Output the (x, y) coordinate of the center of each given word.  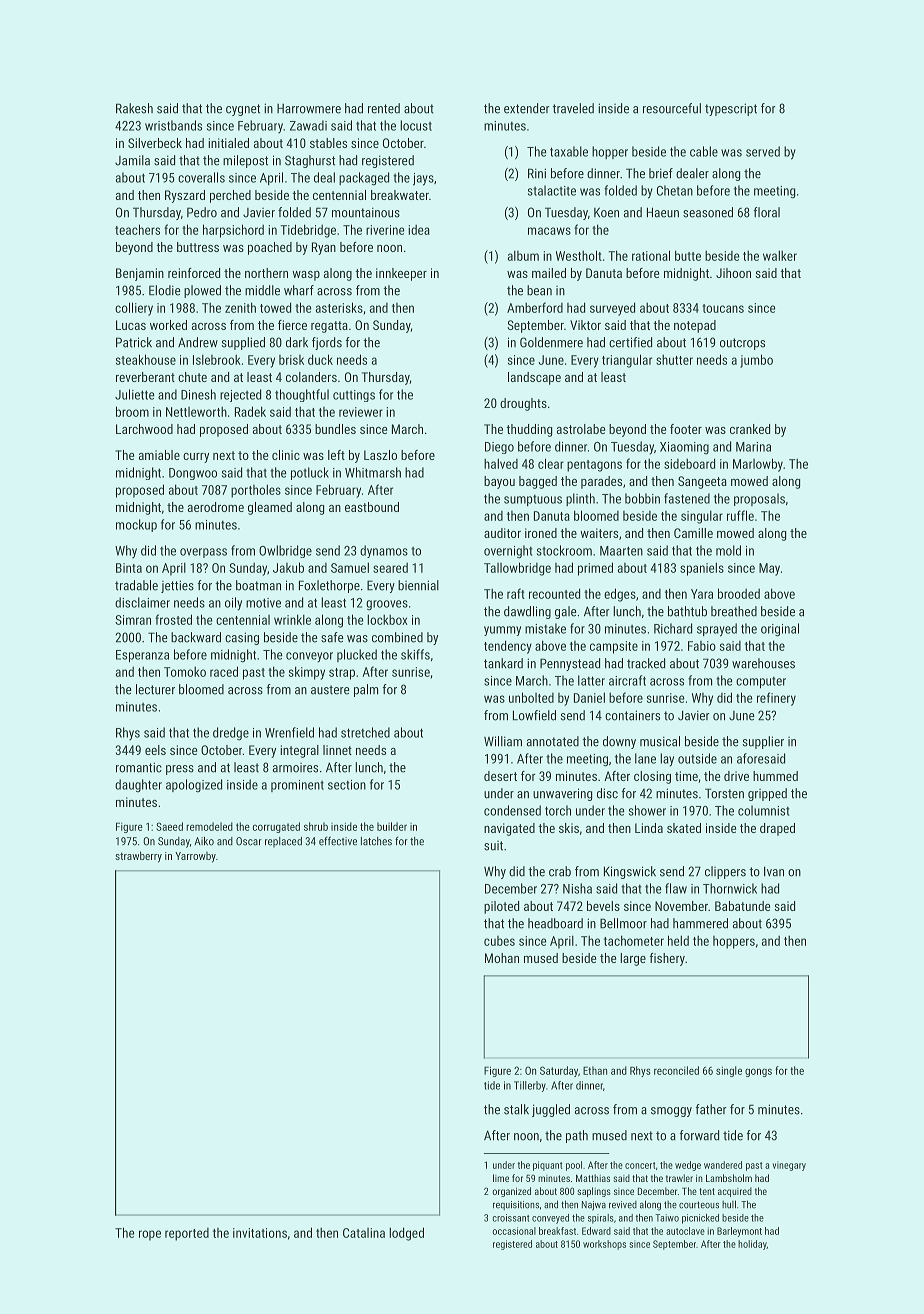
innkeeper (401, 274)
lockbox (387, 619)
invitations (260, 1233)
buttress (198, 247)
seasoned (708, 212)
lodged (406, 1234)
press (180, 770)
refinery (776, 699)
